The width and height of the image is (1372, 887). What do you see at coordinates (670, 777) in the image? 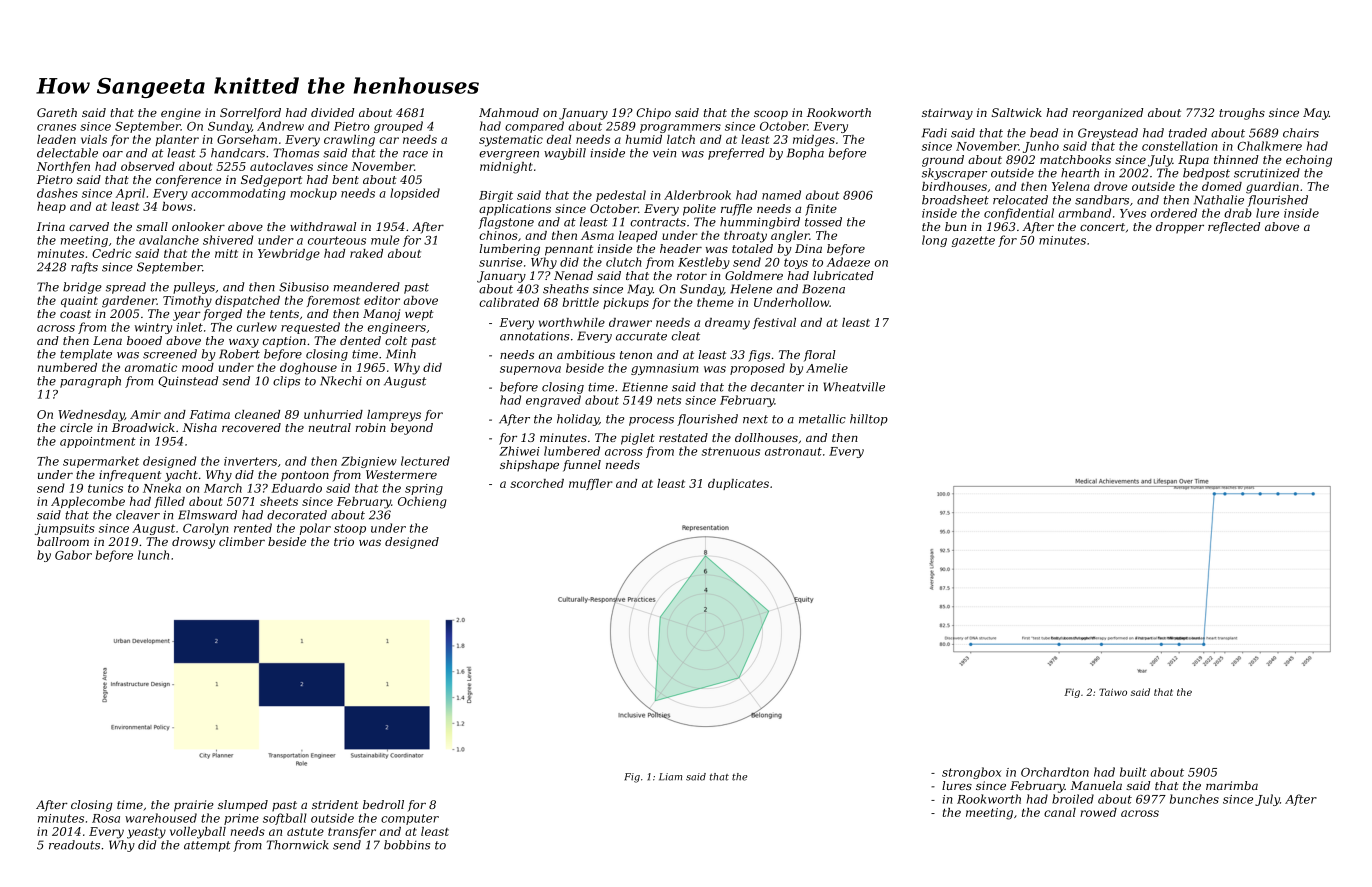
I see `Liam` at bounding box center [670, 777].
